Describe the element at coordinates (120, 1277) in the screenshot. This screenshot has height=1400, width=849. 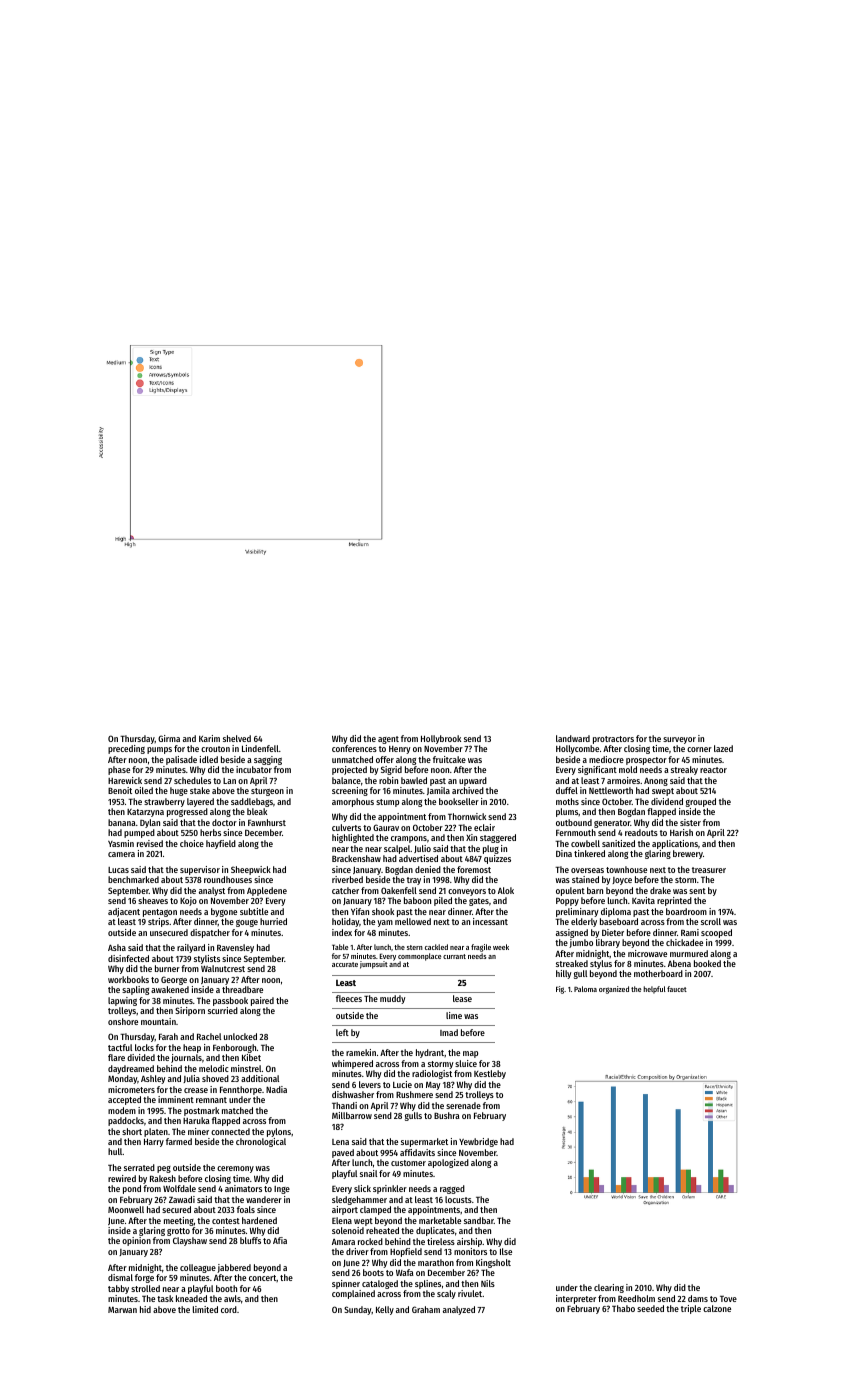
I see `dismal` at that location.
